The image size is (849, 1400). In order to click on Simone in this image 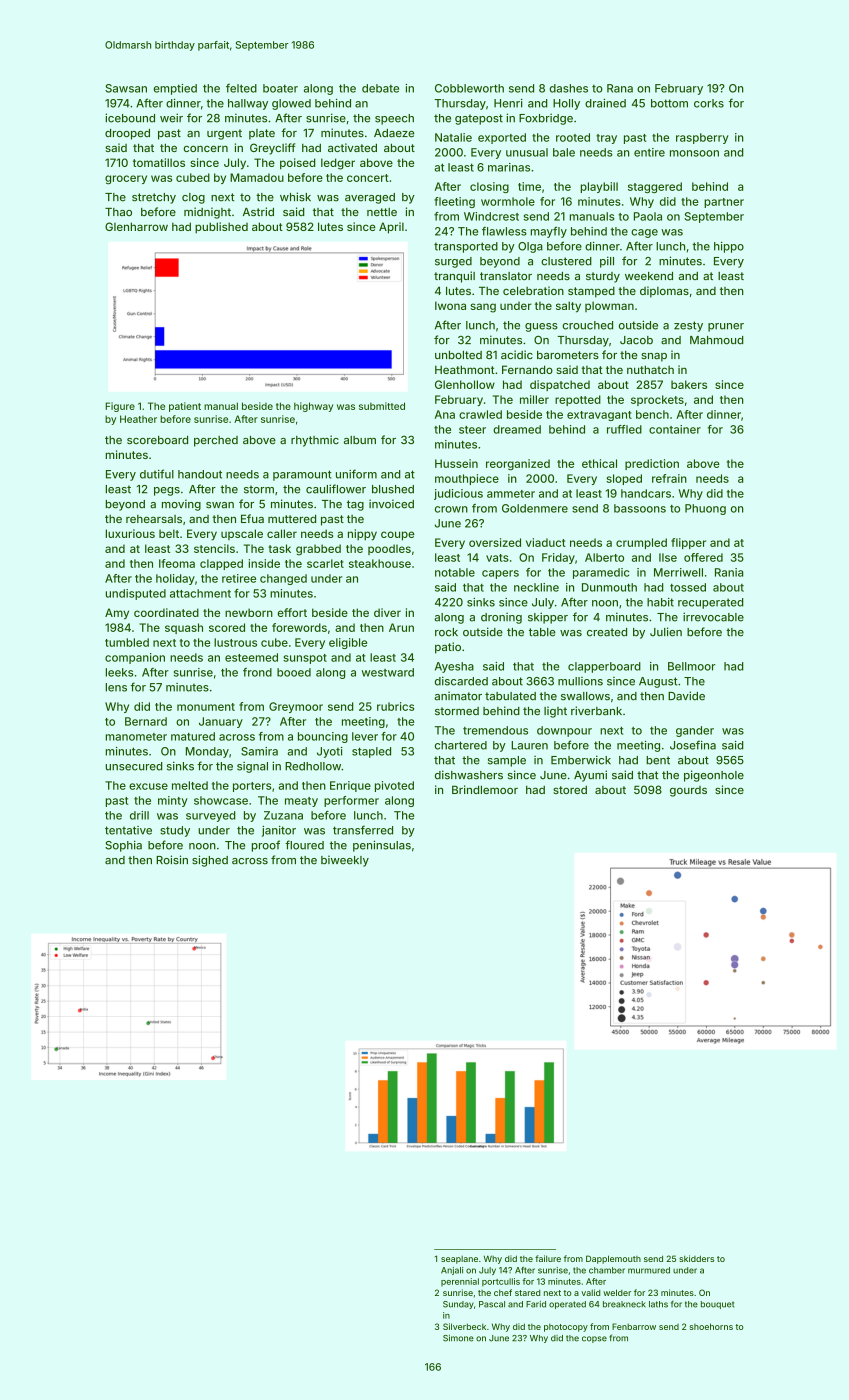, I will do `click(458, 1338)`.
